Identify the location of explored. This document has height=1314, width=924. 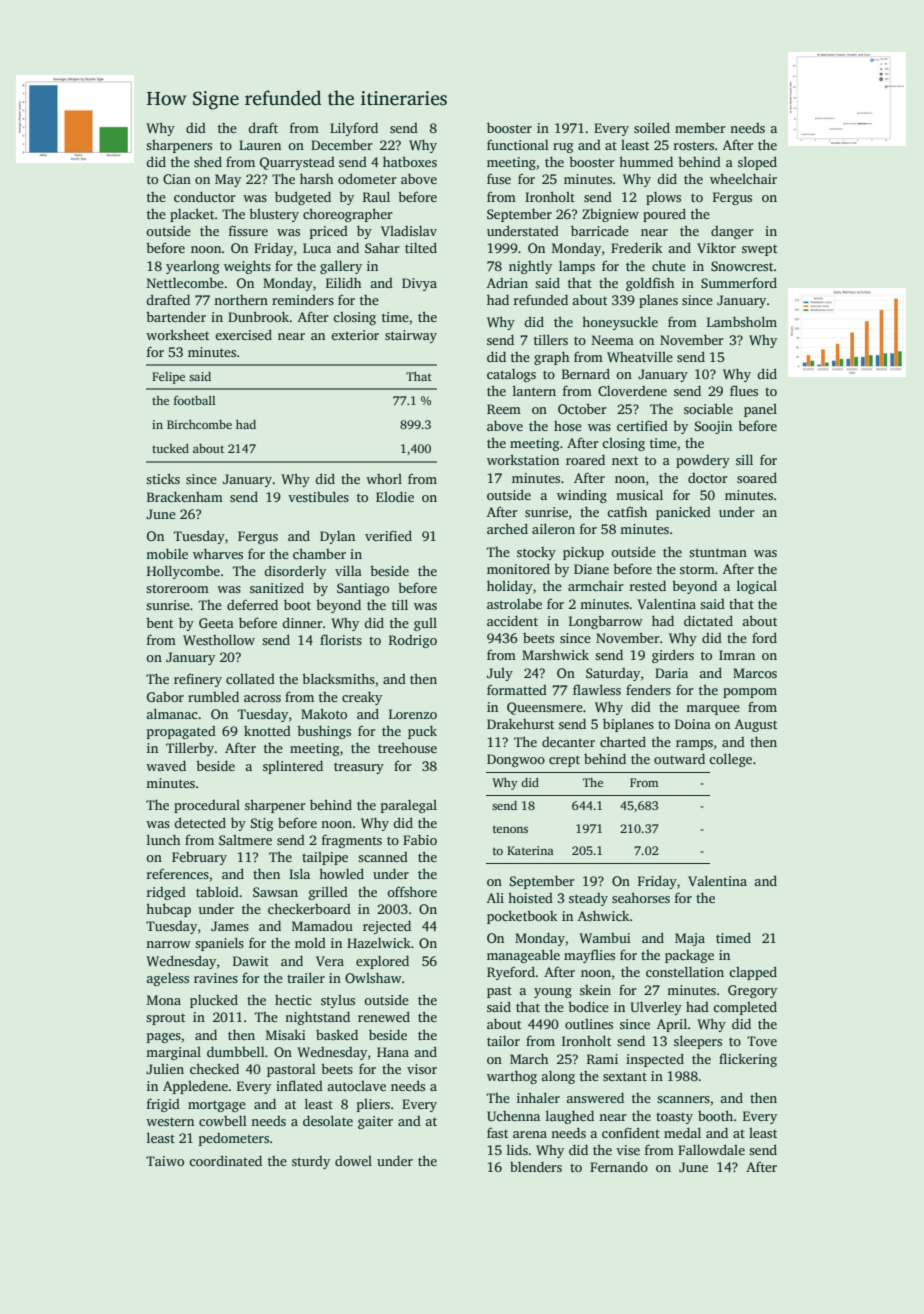
(382, 962).
